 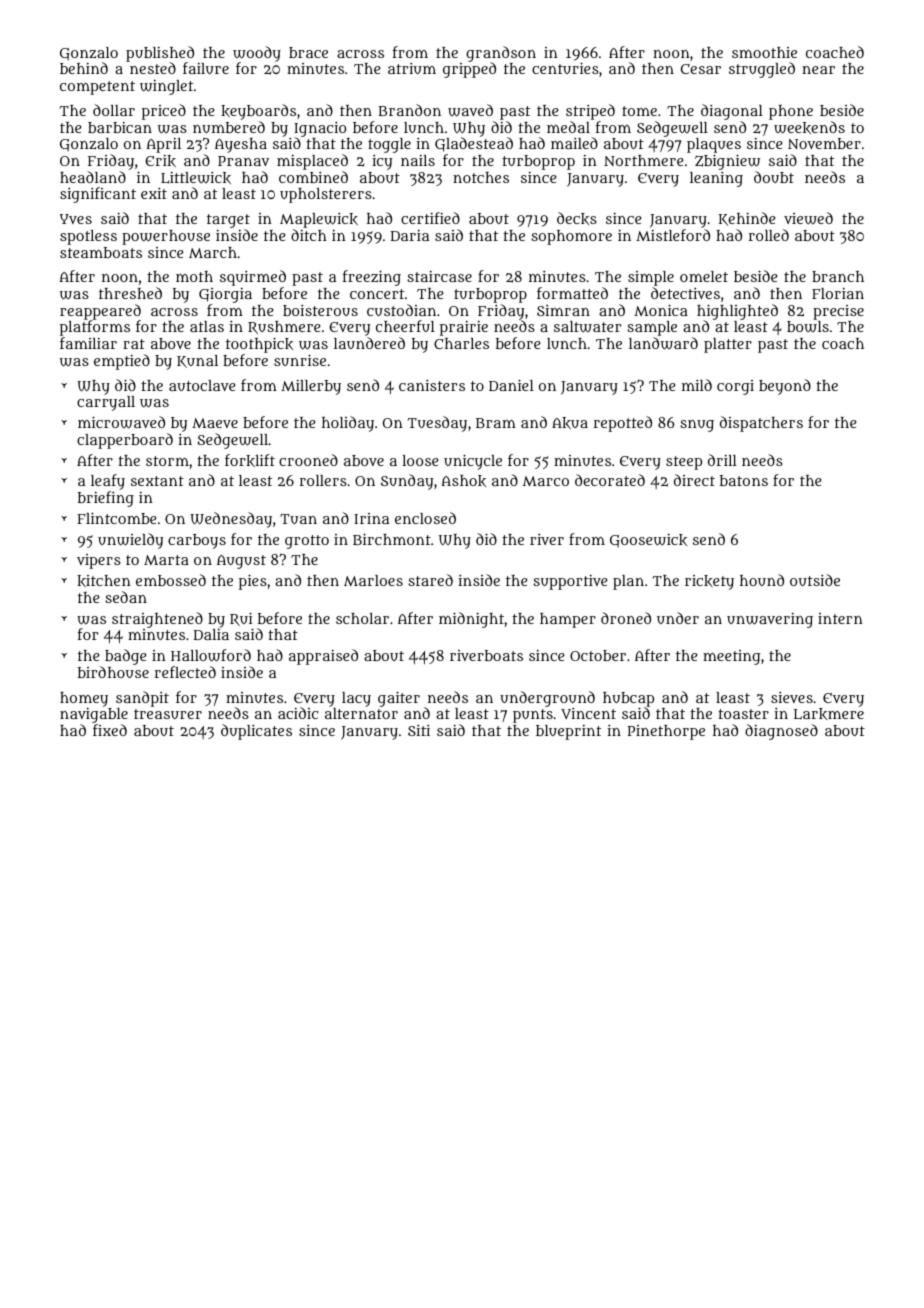 What do you see at coordinates (110, 730) in the document?
I see `fixed` at bounding box center [110, 730].
